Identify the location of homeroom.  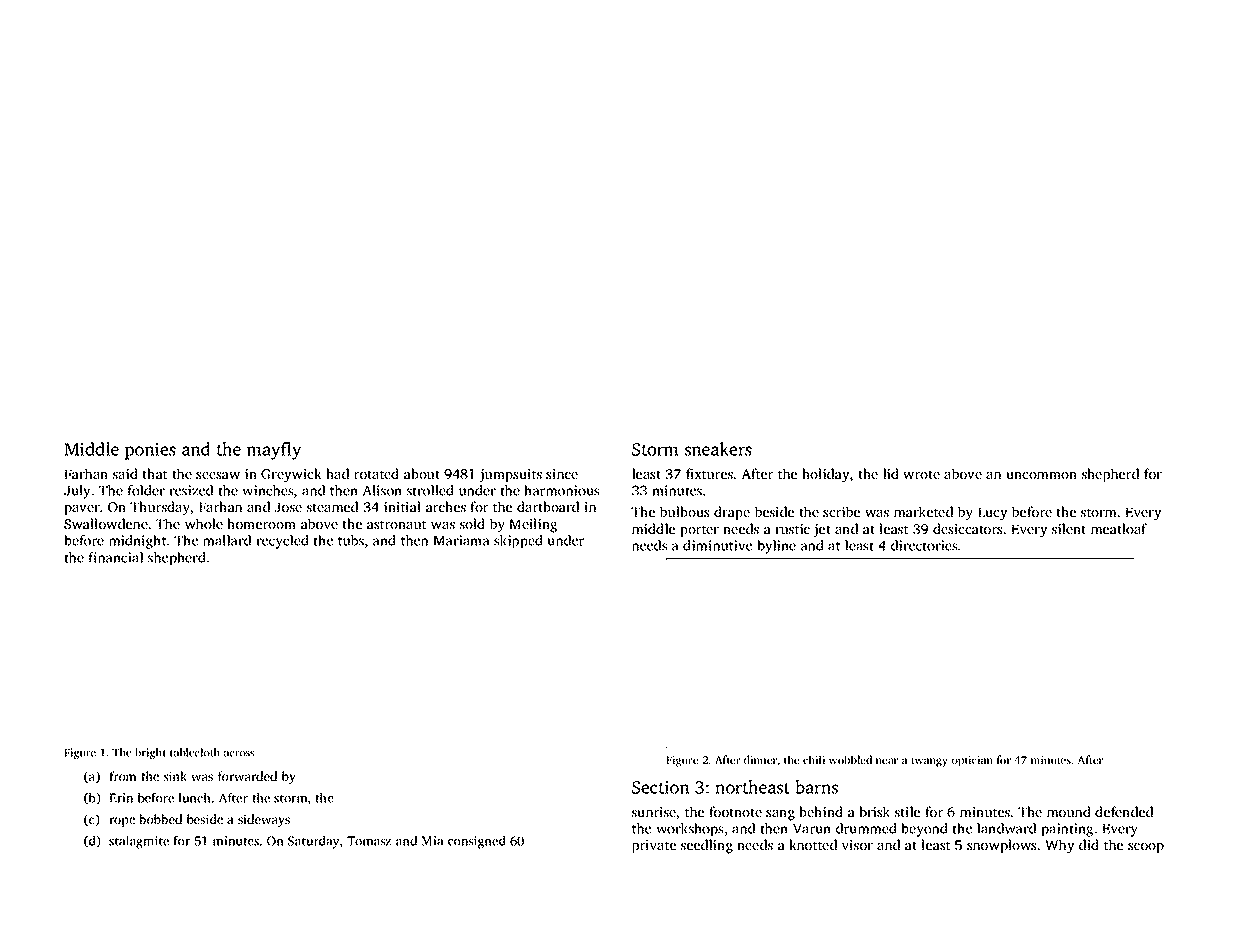
(261, 523).
